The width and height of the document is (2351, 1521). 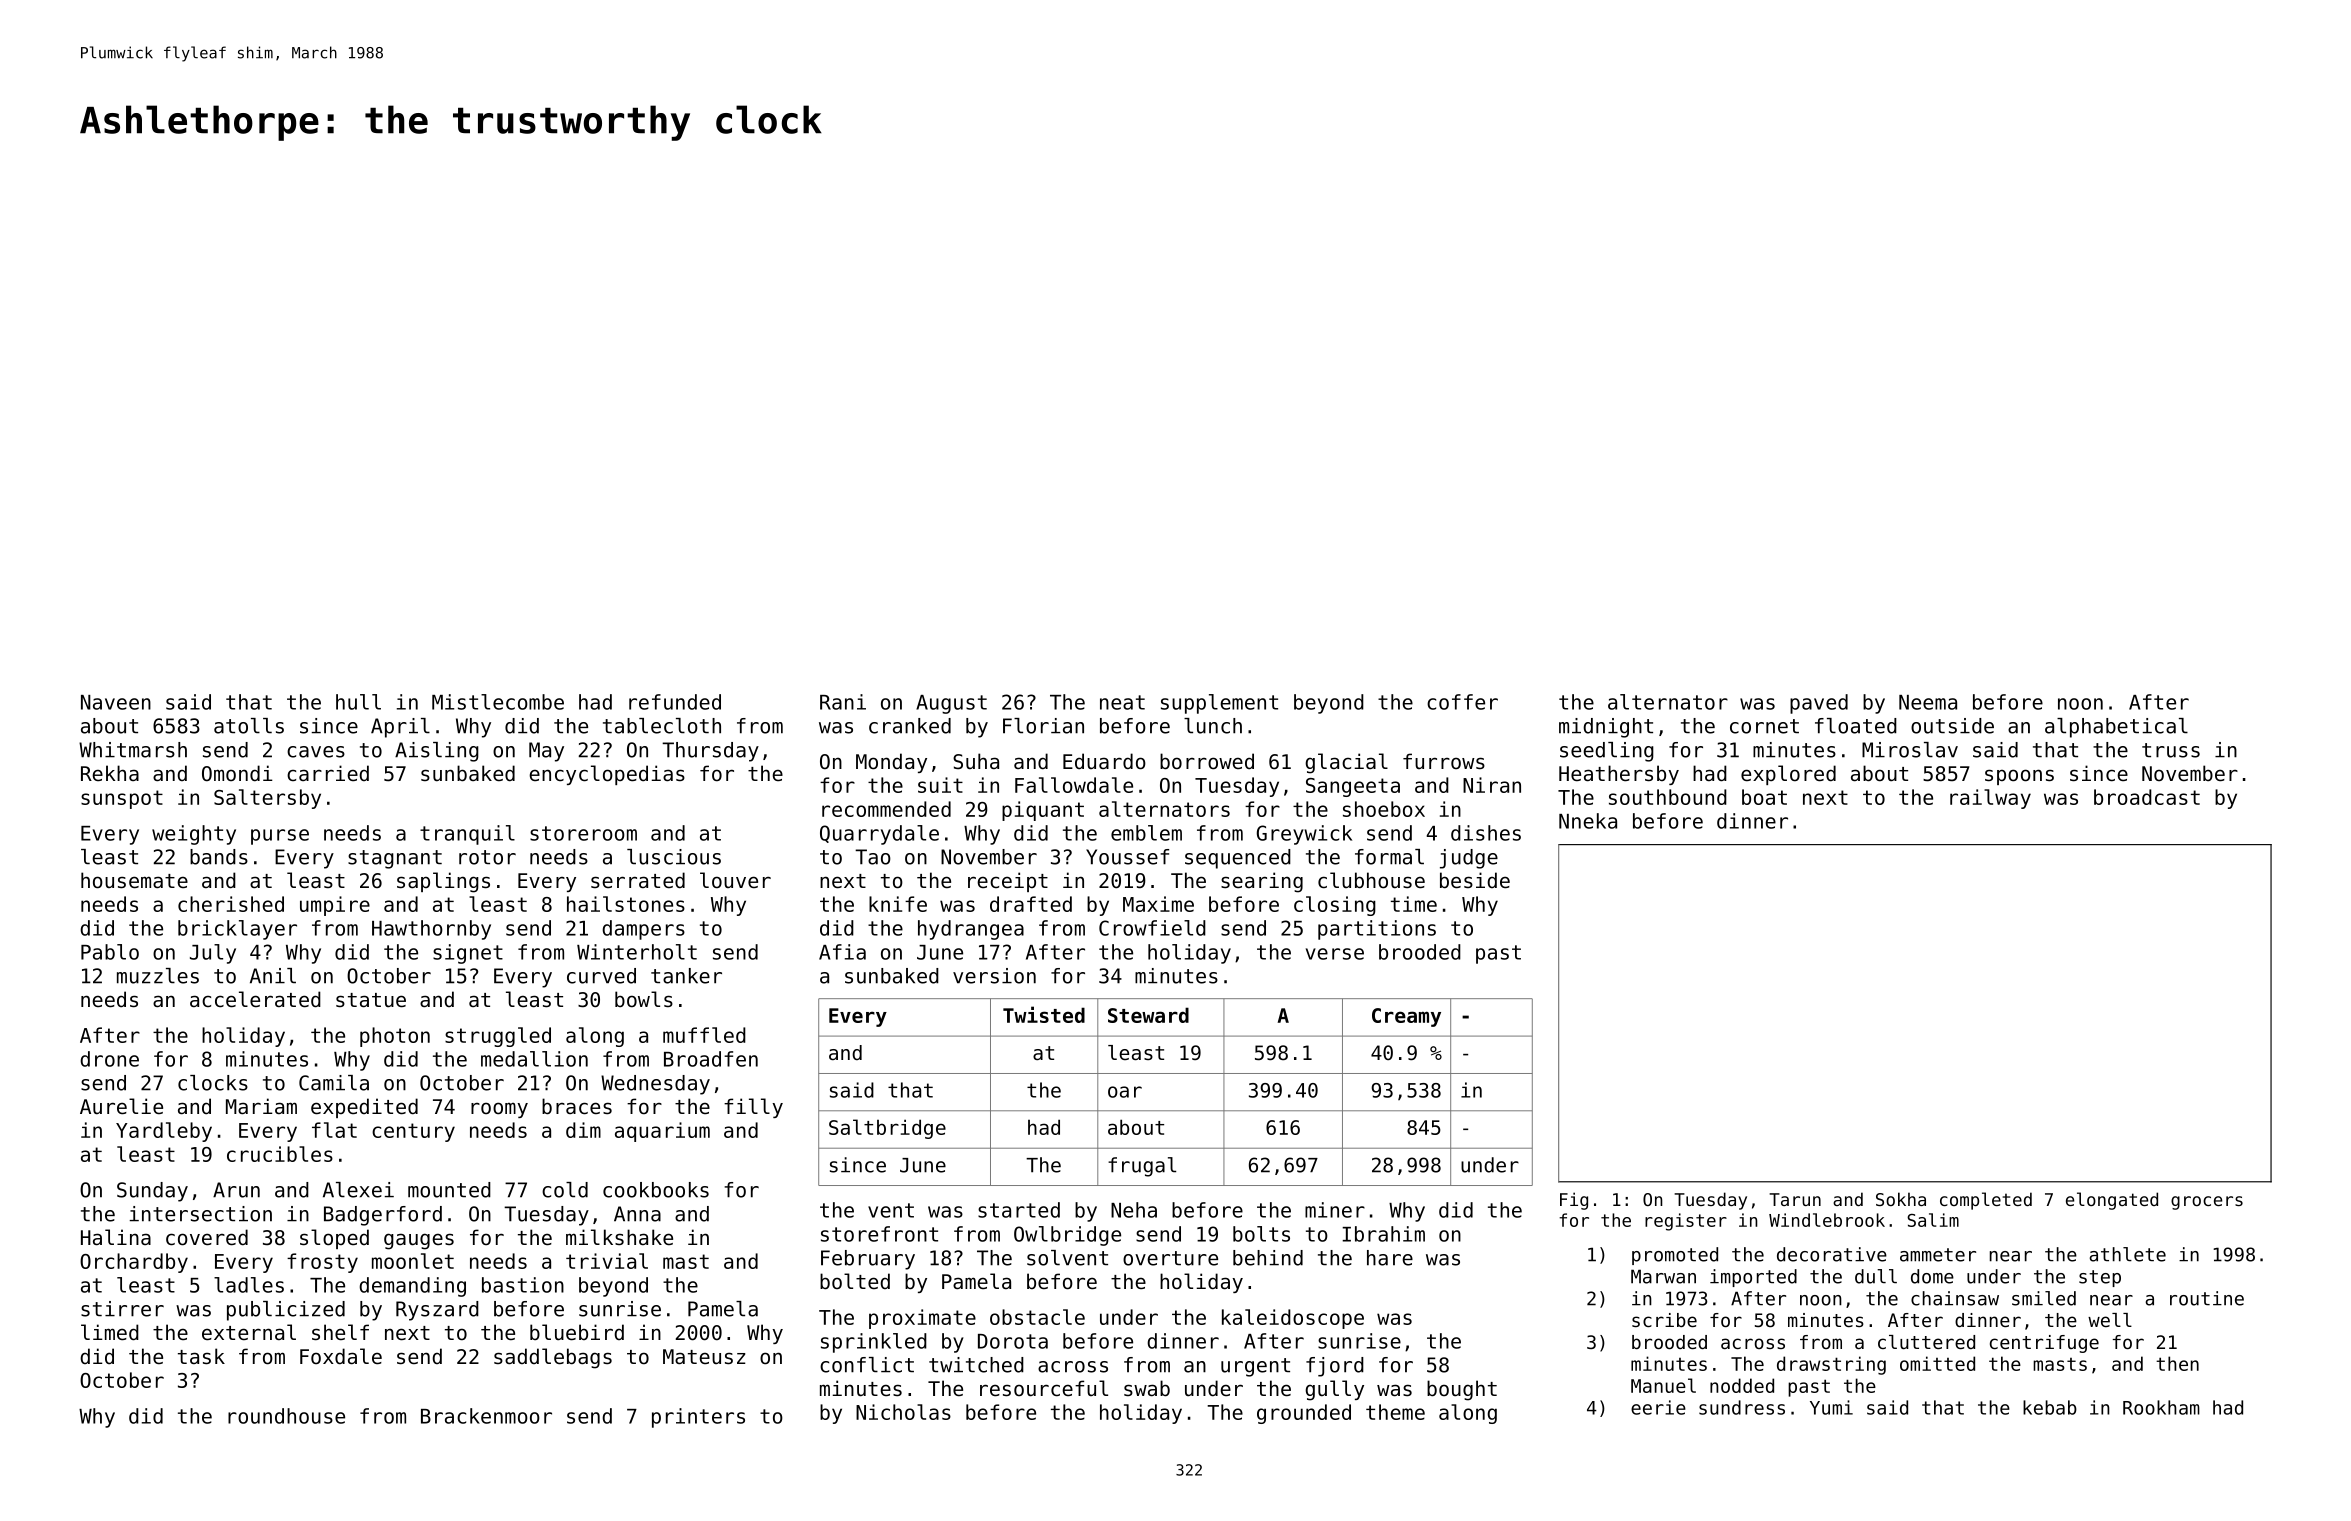 What do you see at coordinates (237, 773) in the document?
I see `Omondi` at bounding box center [237, 773].
